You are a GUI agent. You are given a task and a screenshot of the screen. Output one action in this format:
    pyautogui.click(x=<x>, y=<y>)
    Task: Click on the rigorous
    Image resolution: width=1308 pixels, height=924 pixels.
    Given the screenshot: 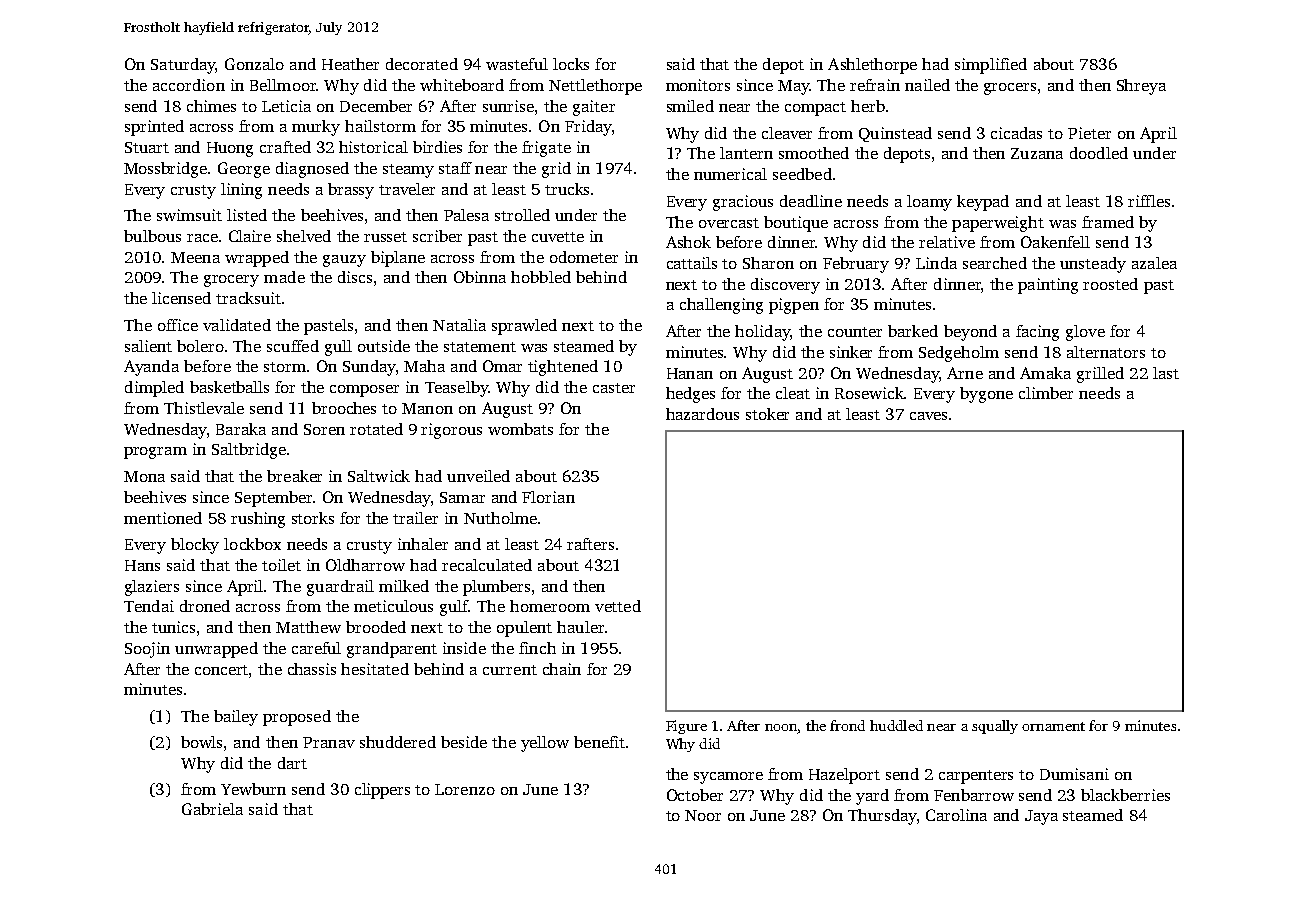 What is the action you would take?
    pyautogui.click(x=451, y=431)
